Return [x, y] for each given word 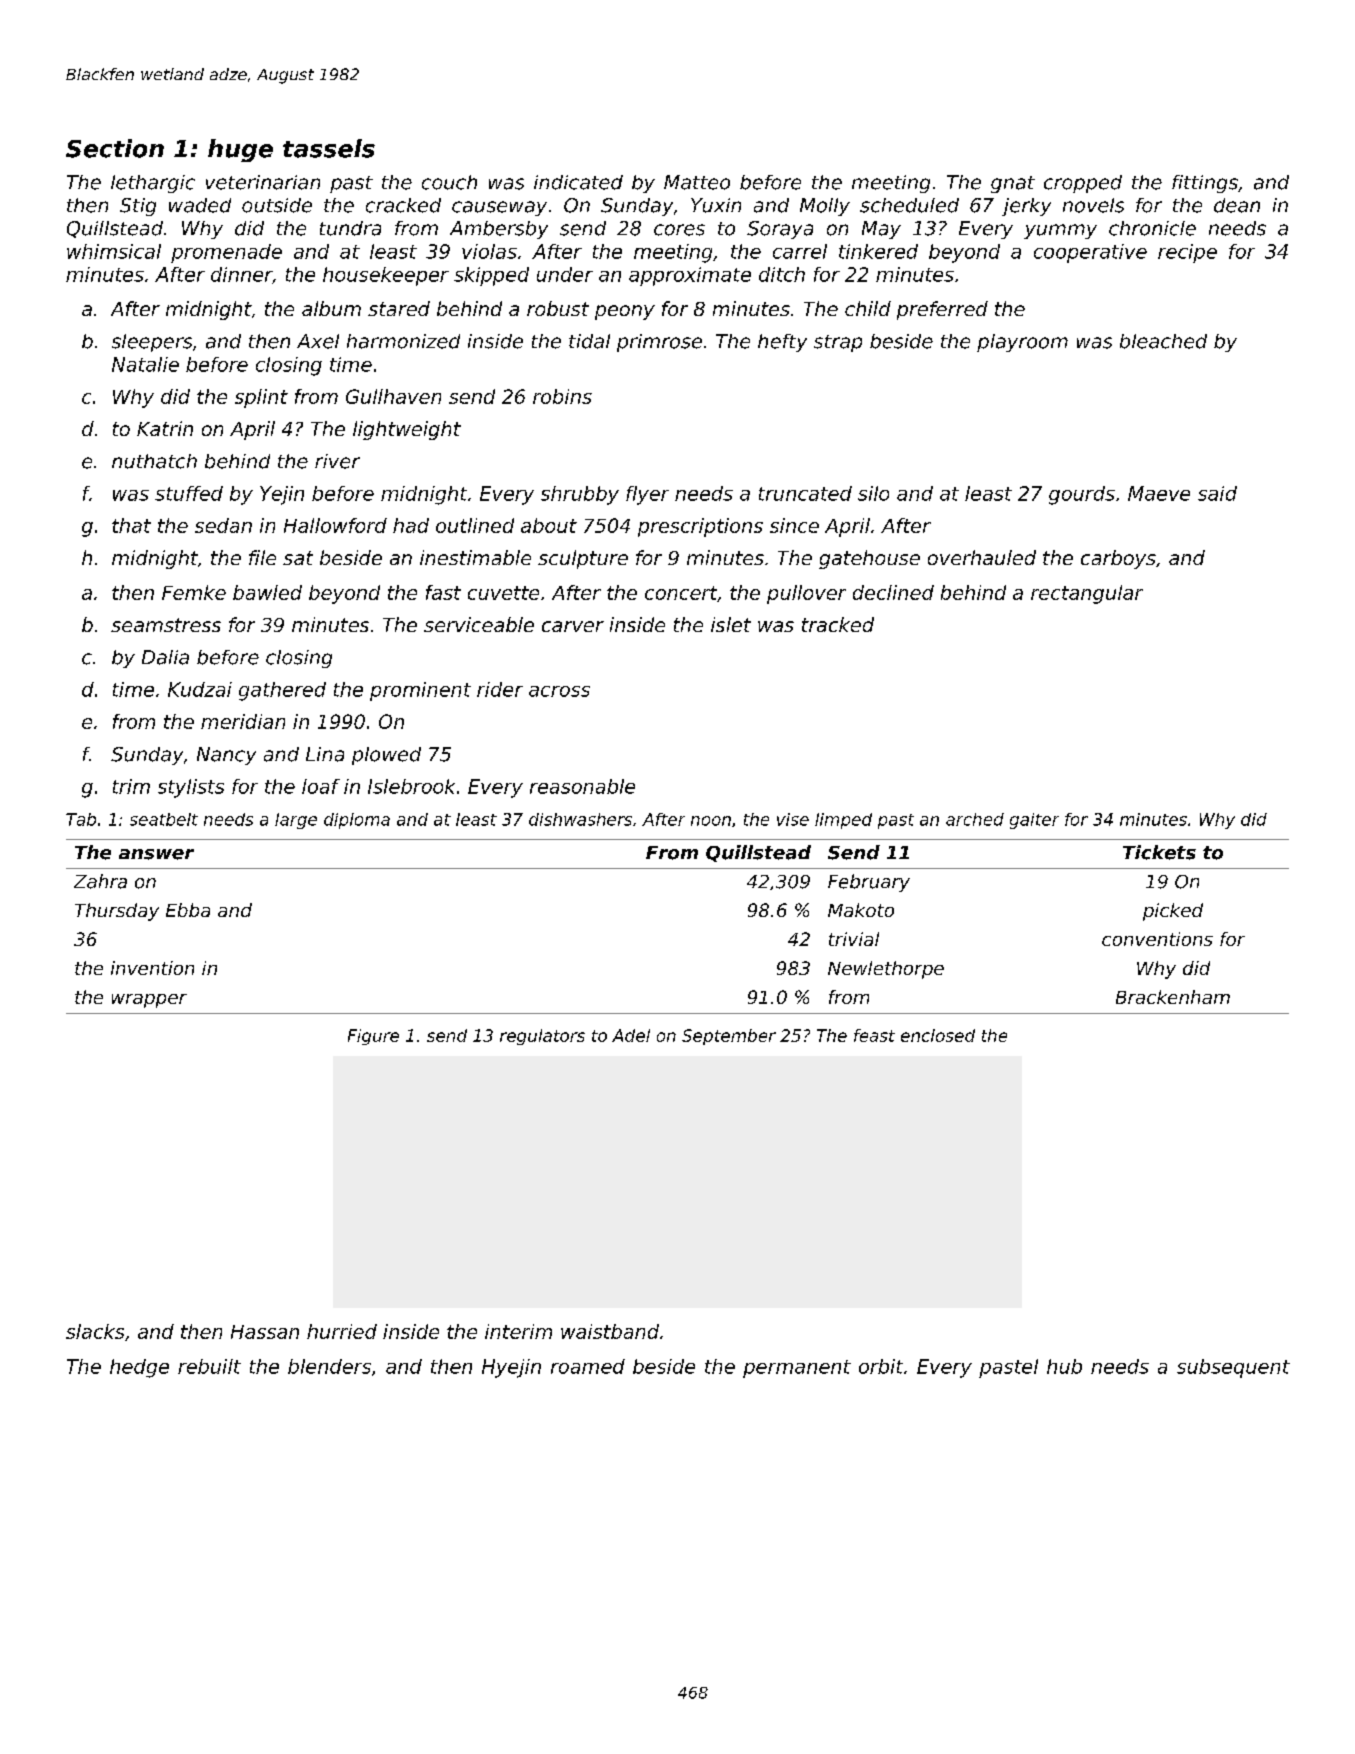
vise [793, 819]
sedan [223, 525]
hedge [139, 1368]
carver [573, 626]
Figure [373, 1037]
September [729, 1037]
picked [1173, 912]
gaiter [1034, 821]
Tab [81, 819]
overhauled [982, 557]
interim [518, 1331]
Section [115, 148]
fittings [1205, 184]
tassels [329, 148]
